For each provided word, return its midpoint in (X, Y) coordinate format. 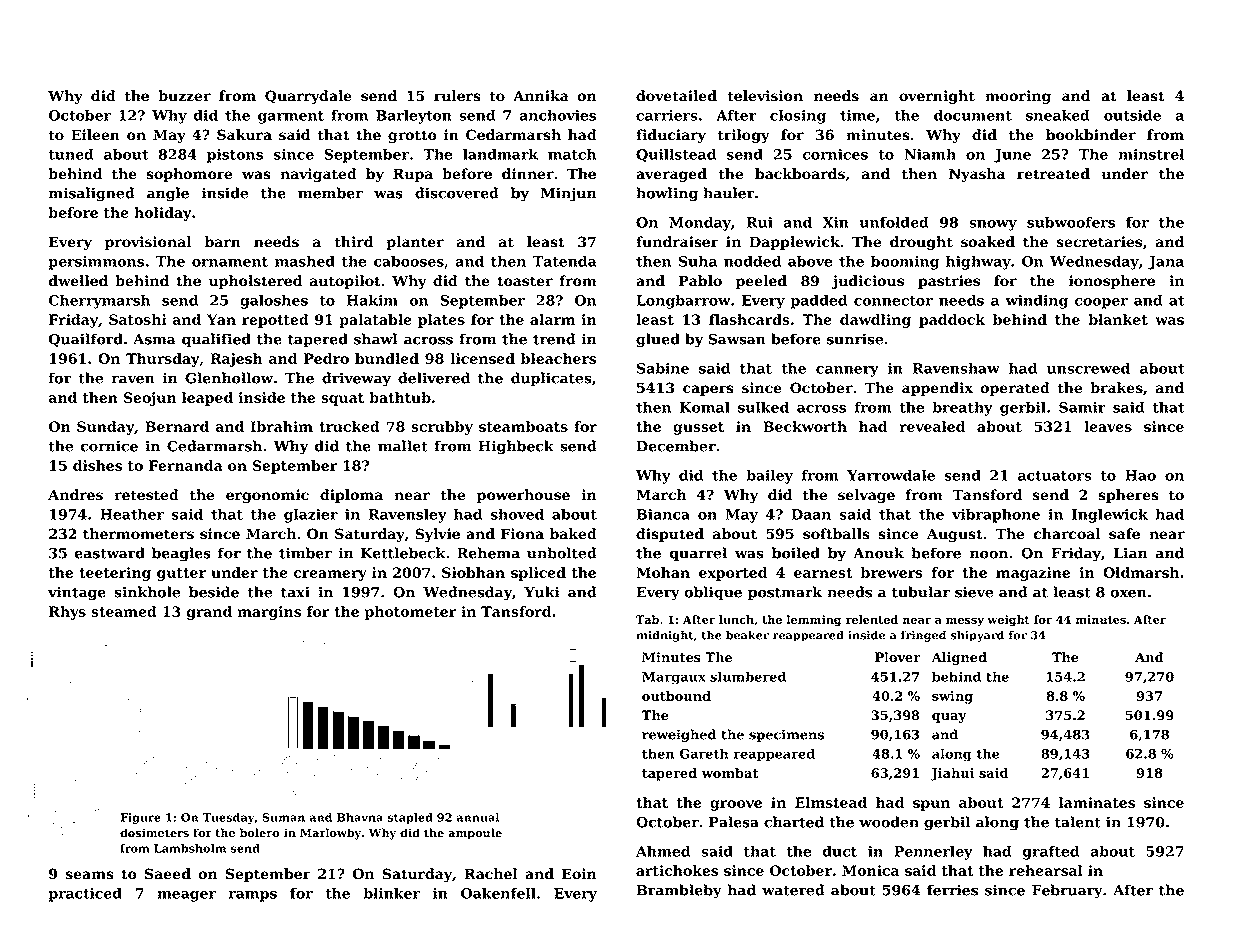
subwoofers (1071, 222)
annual (478, 817)
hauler (729, 193)
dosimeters (154, 833)
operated (1015, 389)
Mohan (663, 572)
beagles (181, 554)
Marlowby (330, 834)
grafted (1050, 852)
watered (793, 890)
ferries (952, 890)
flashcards (749, 319)
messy (965, 622)
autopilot (345, 282)
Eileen (95, 135)
